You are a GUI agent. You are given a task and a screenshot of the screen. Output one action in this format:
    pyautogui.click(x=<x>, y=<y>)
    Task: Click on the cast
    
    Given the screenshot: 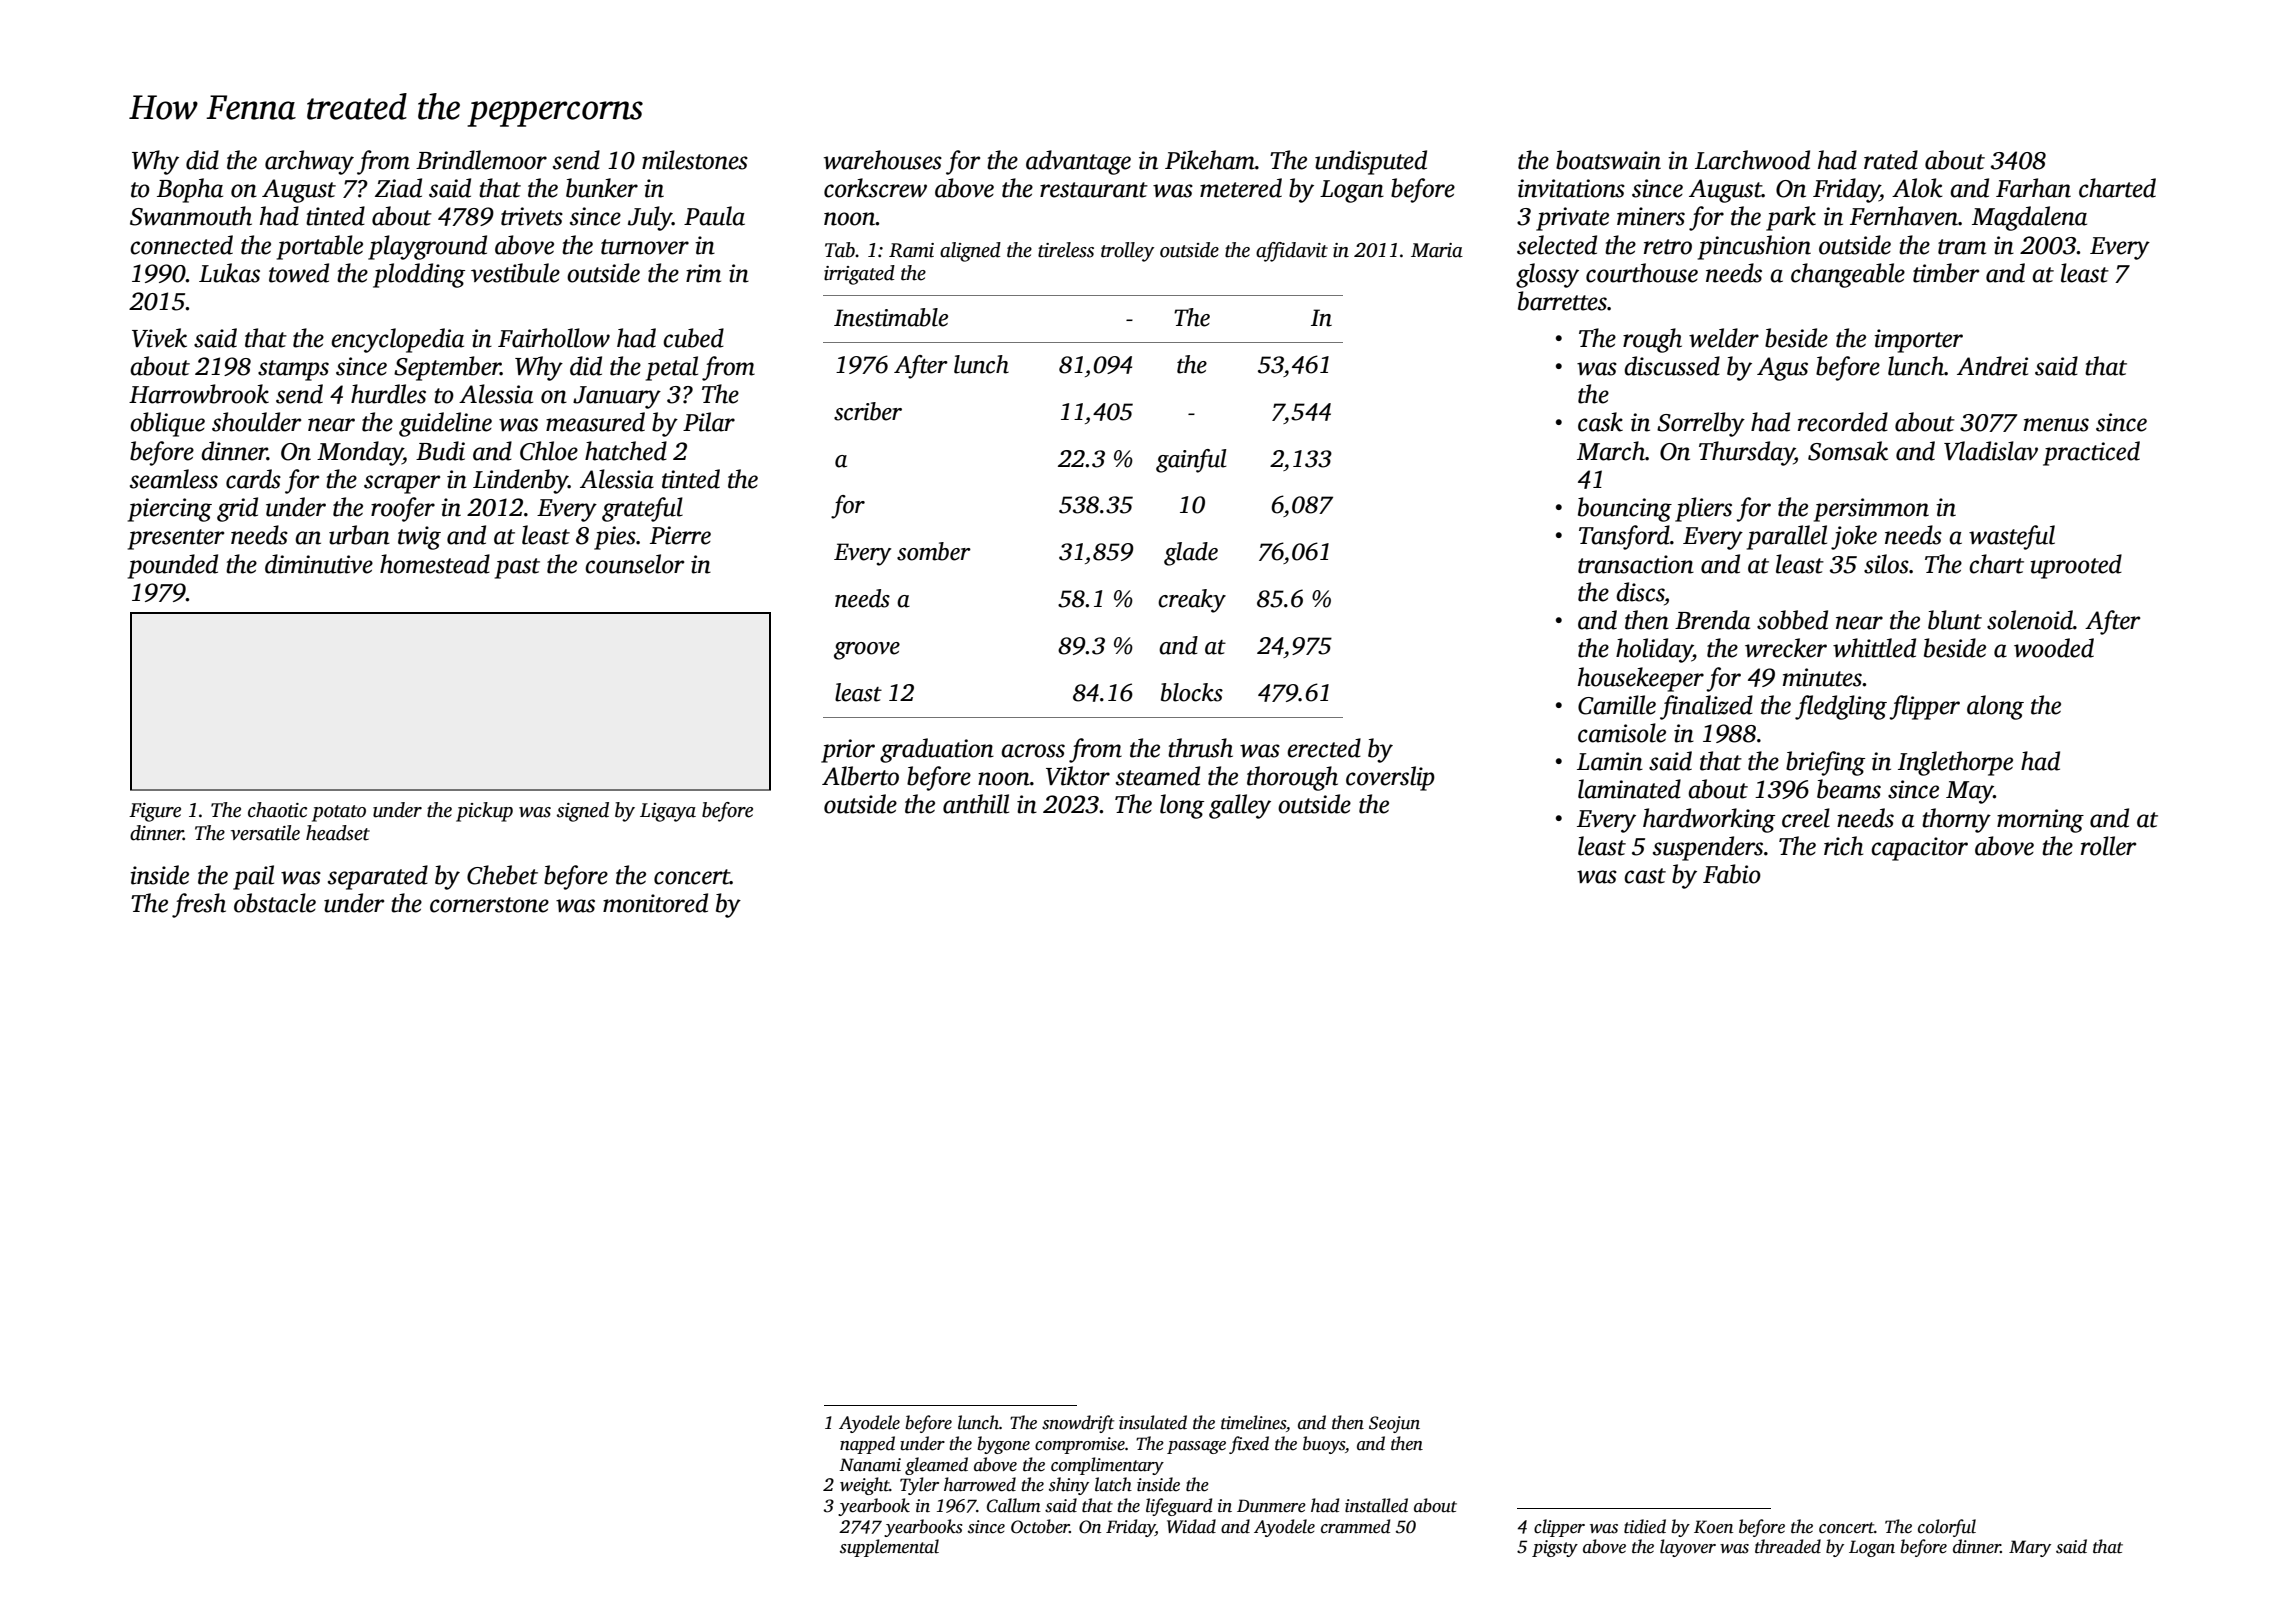 What is the action you would take?
    pyautogui.click(x=1645, y=876)
